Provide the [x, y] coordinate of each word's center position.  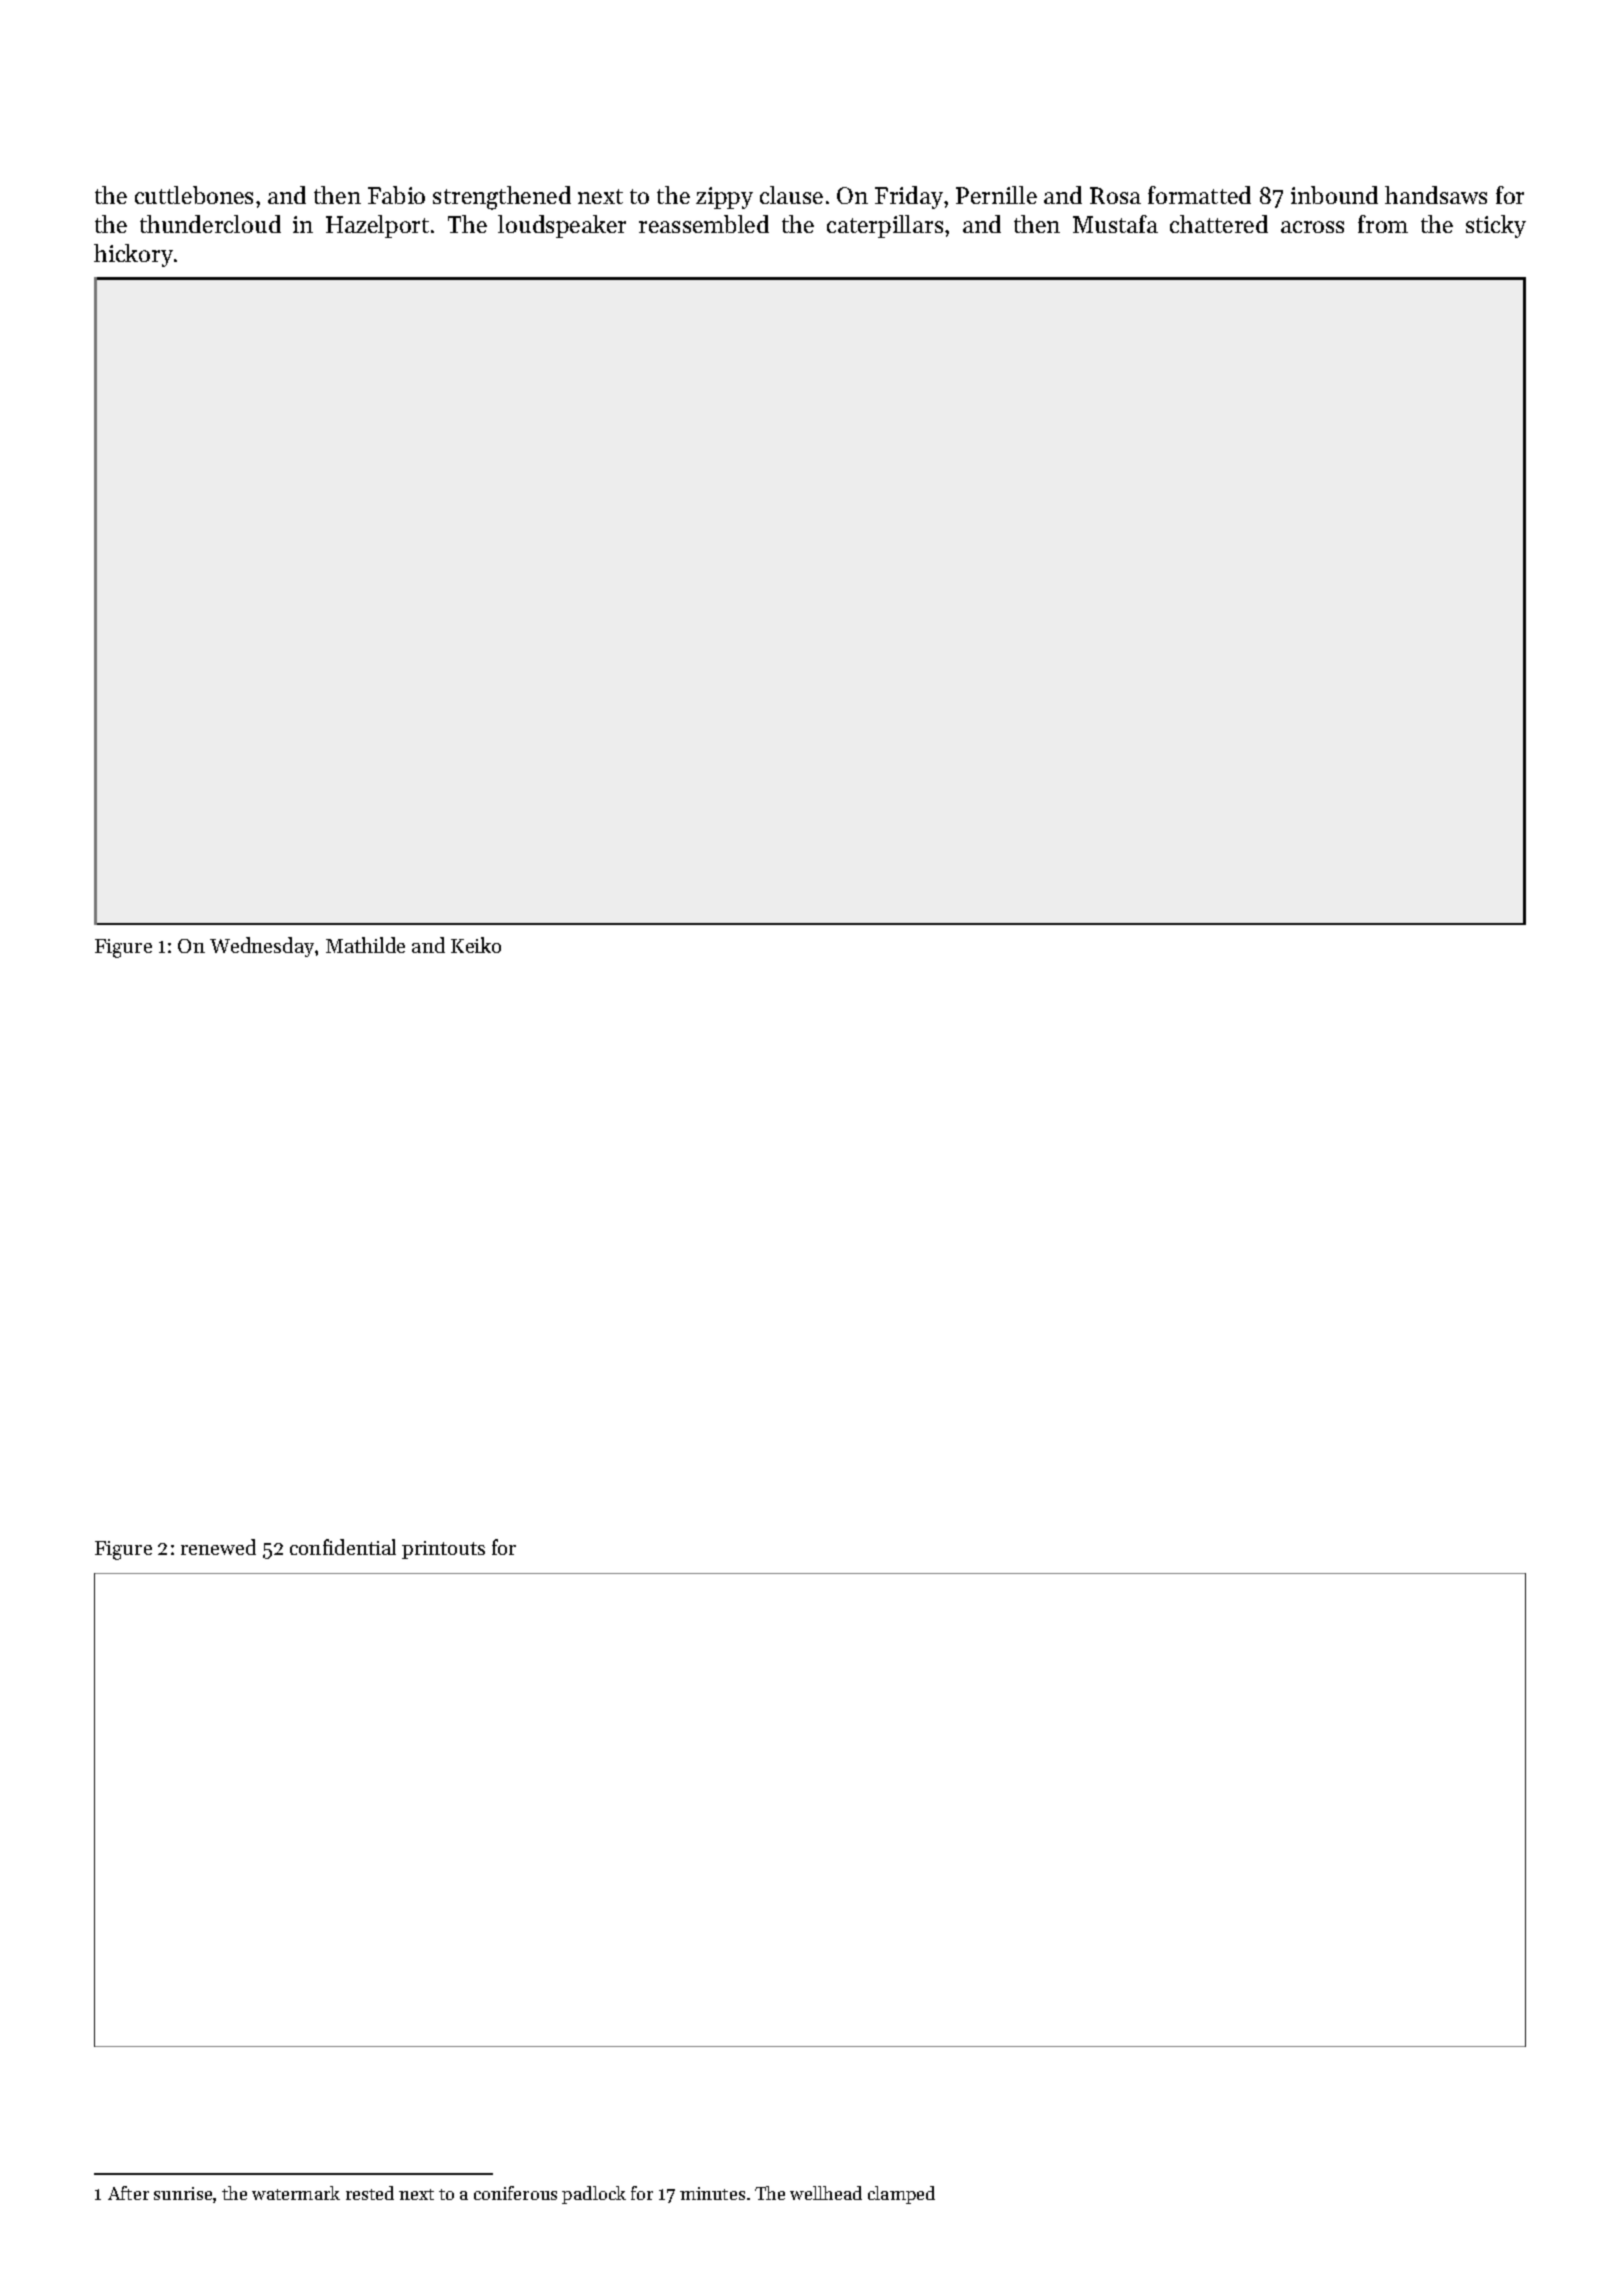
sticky [1496, 226]
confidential [343, 1547]
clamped [901, 2195]
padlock [594, 2195]
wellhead [826, 2193]
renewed [218, 1547]
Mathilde [365, 945]
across [1312, 227]
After [128, 2193]
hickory [133, 255]
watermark [296, 2193]
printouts [443, 1550]
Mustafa [1115, 224]
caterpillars [885, 226]
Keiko [476, 945]
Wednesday [262, 947]
